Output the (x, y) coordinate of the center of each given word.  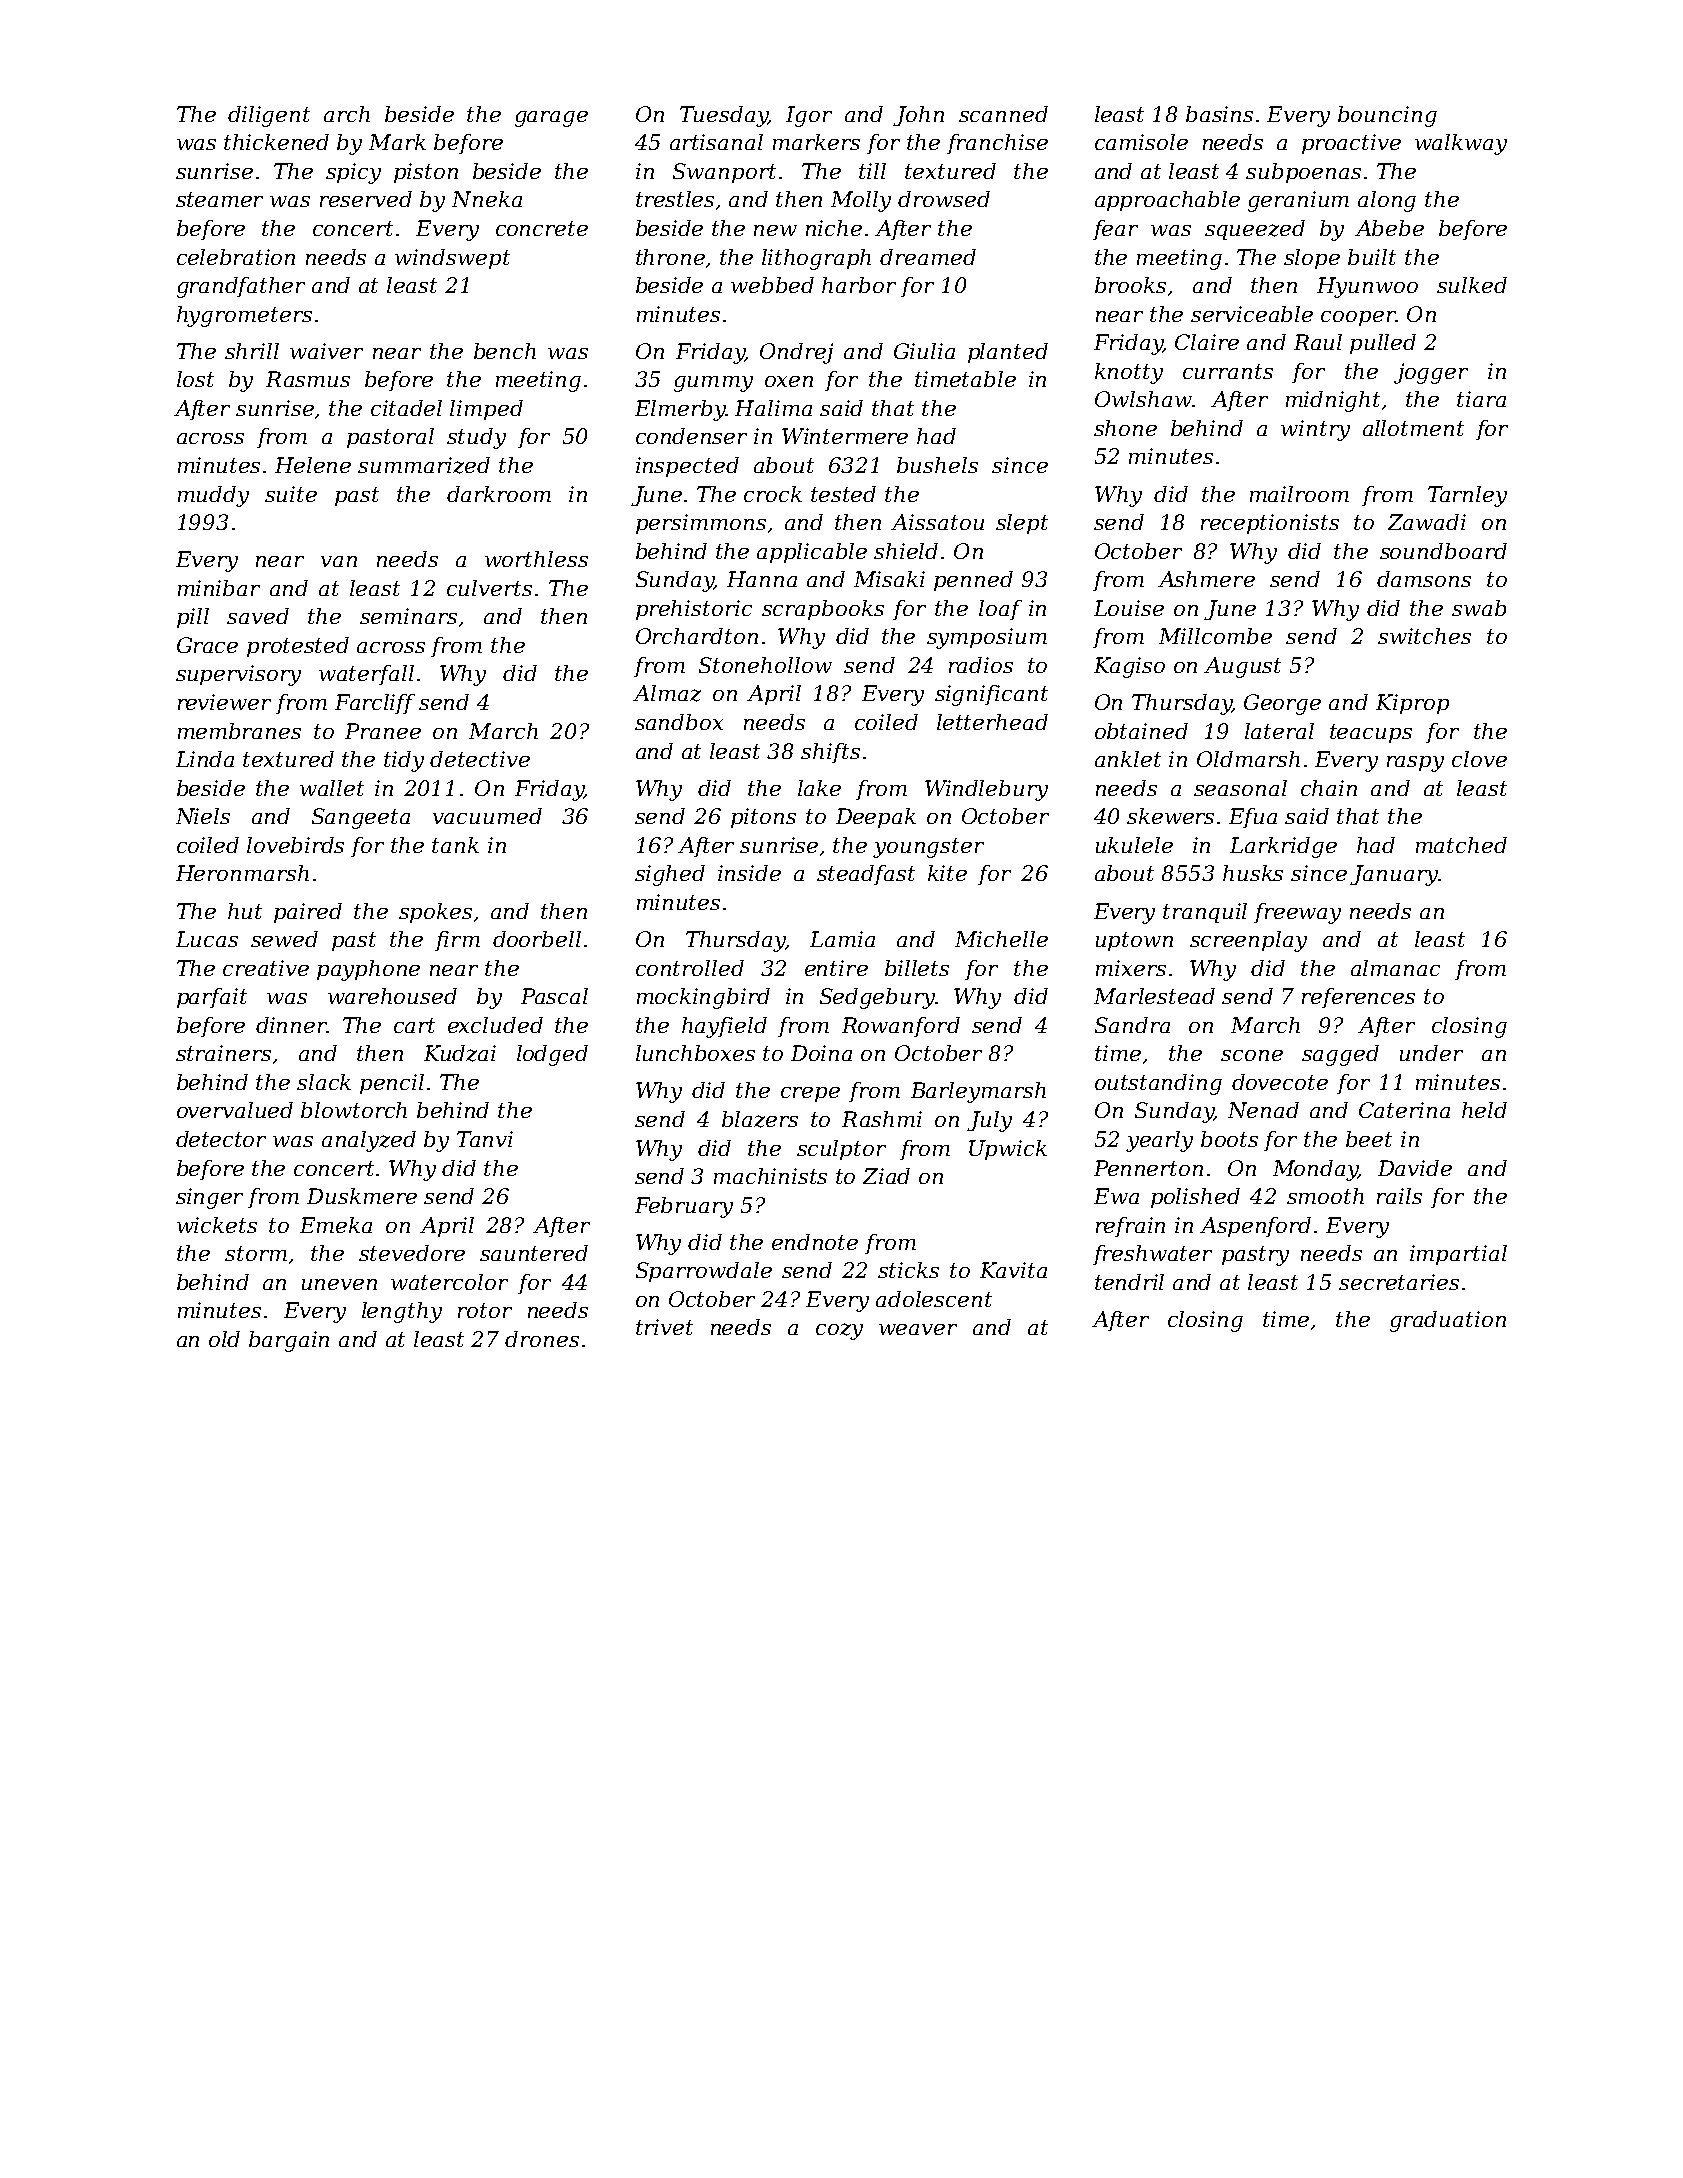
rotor (485, 1310)
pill (193, 618)
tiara (1481, 399)
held (1484, 1110)
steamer (219, 199)
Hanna (762, 579)
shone (1125, 428)
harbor (859, 285)
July (989, 1121)
